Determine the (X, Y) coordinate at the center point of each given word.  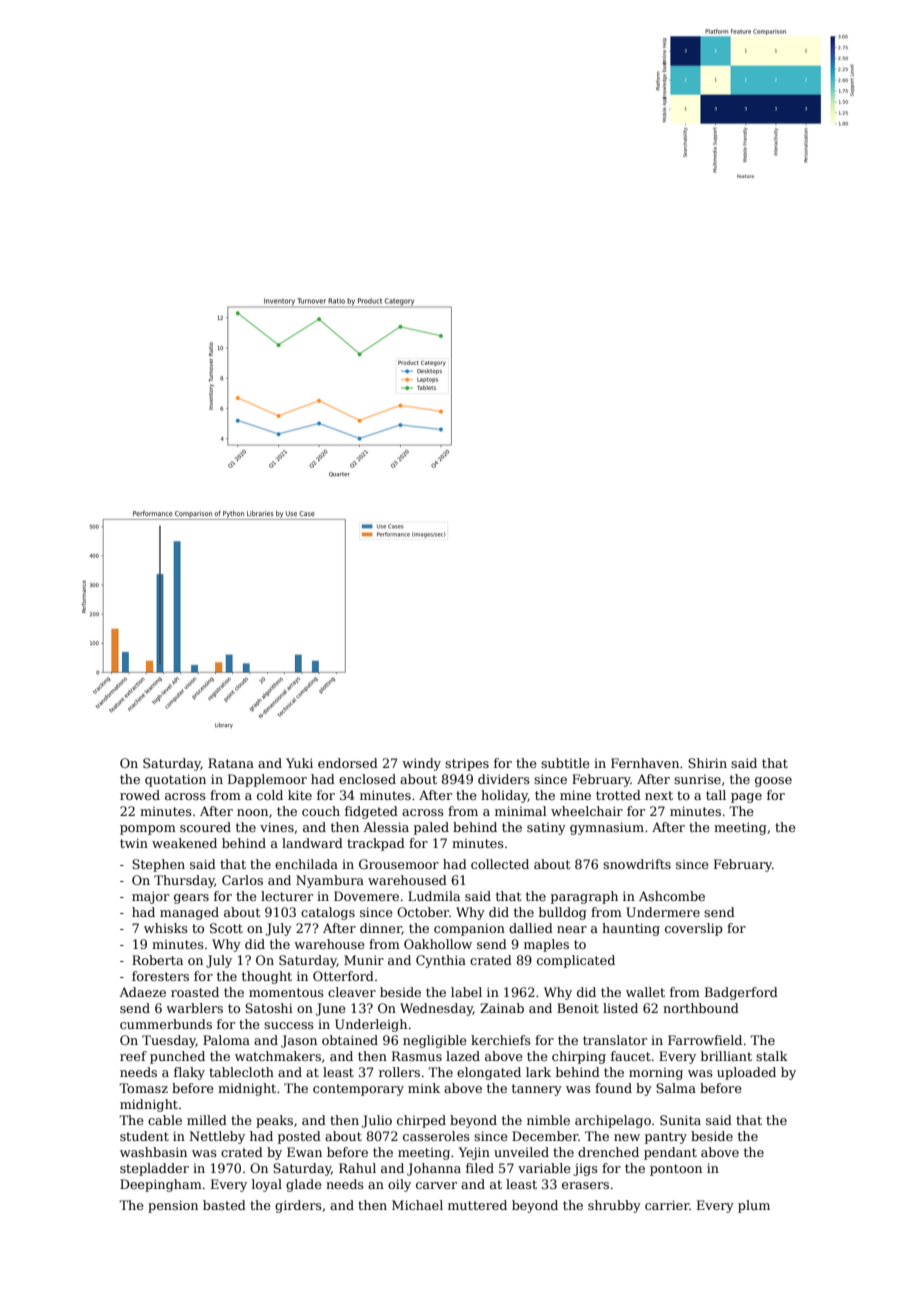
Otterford (343, 976)
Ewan (304, 1152)
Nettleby (217, 1137)
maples (546, 945)
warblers (194, 1008)
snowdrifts (637, 864)
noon (252, 812)
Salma (676, 1088)
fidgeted (371, 812)
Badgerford (741, 993)
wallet (645, 992)
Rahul (357, 1168)
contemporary (358, 1090)
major (150, 897)
